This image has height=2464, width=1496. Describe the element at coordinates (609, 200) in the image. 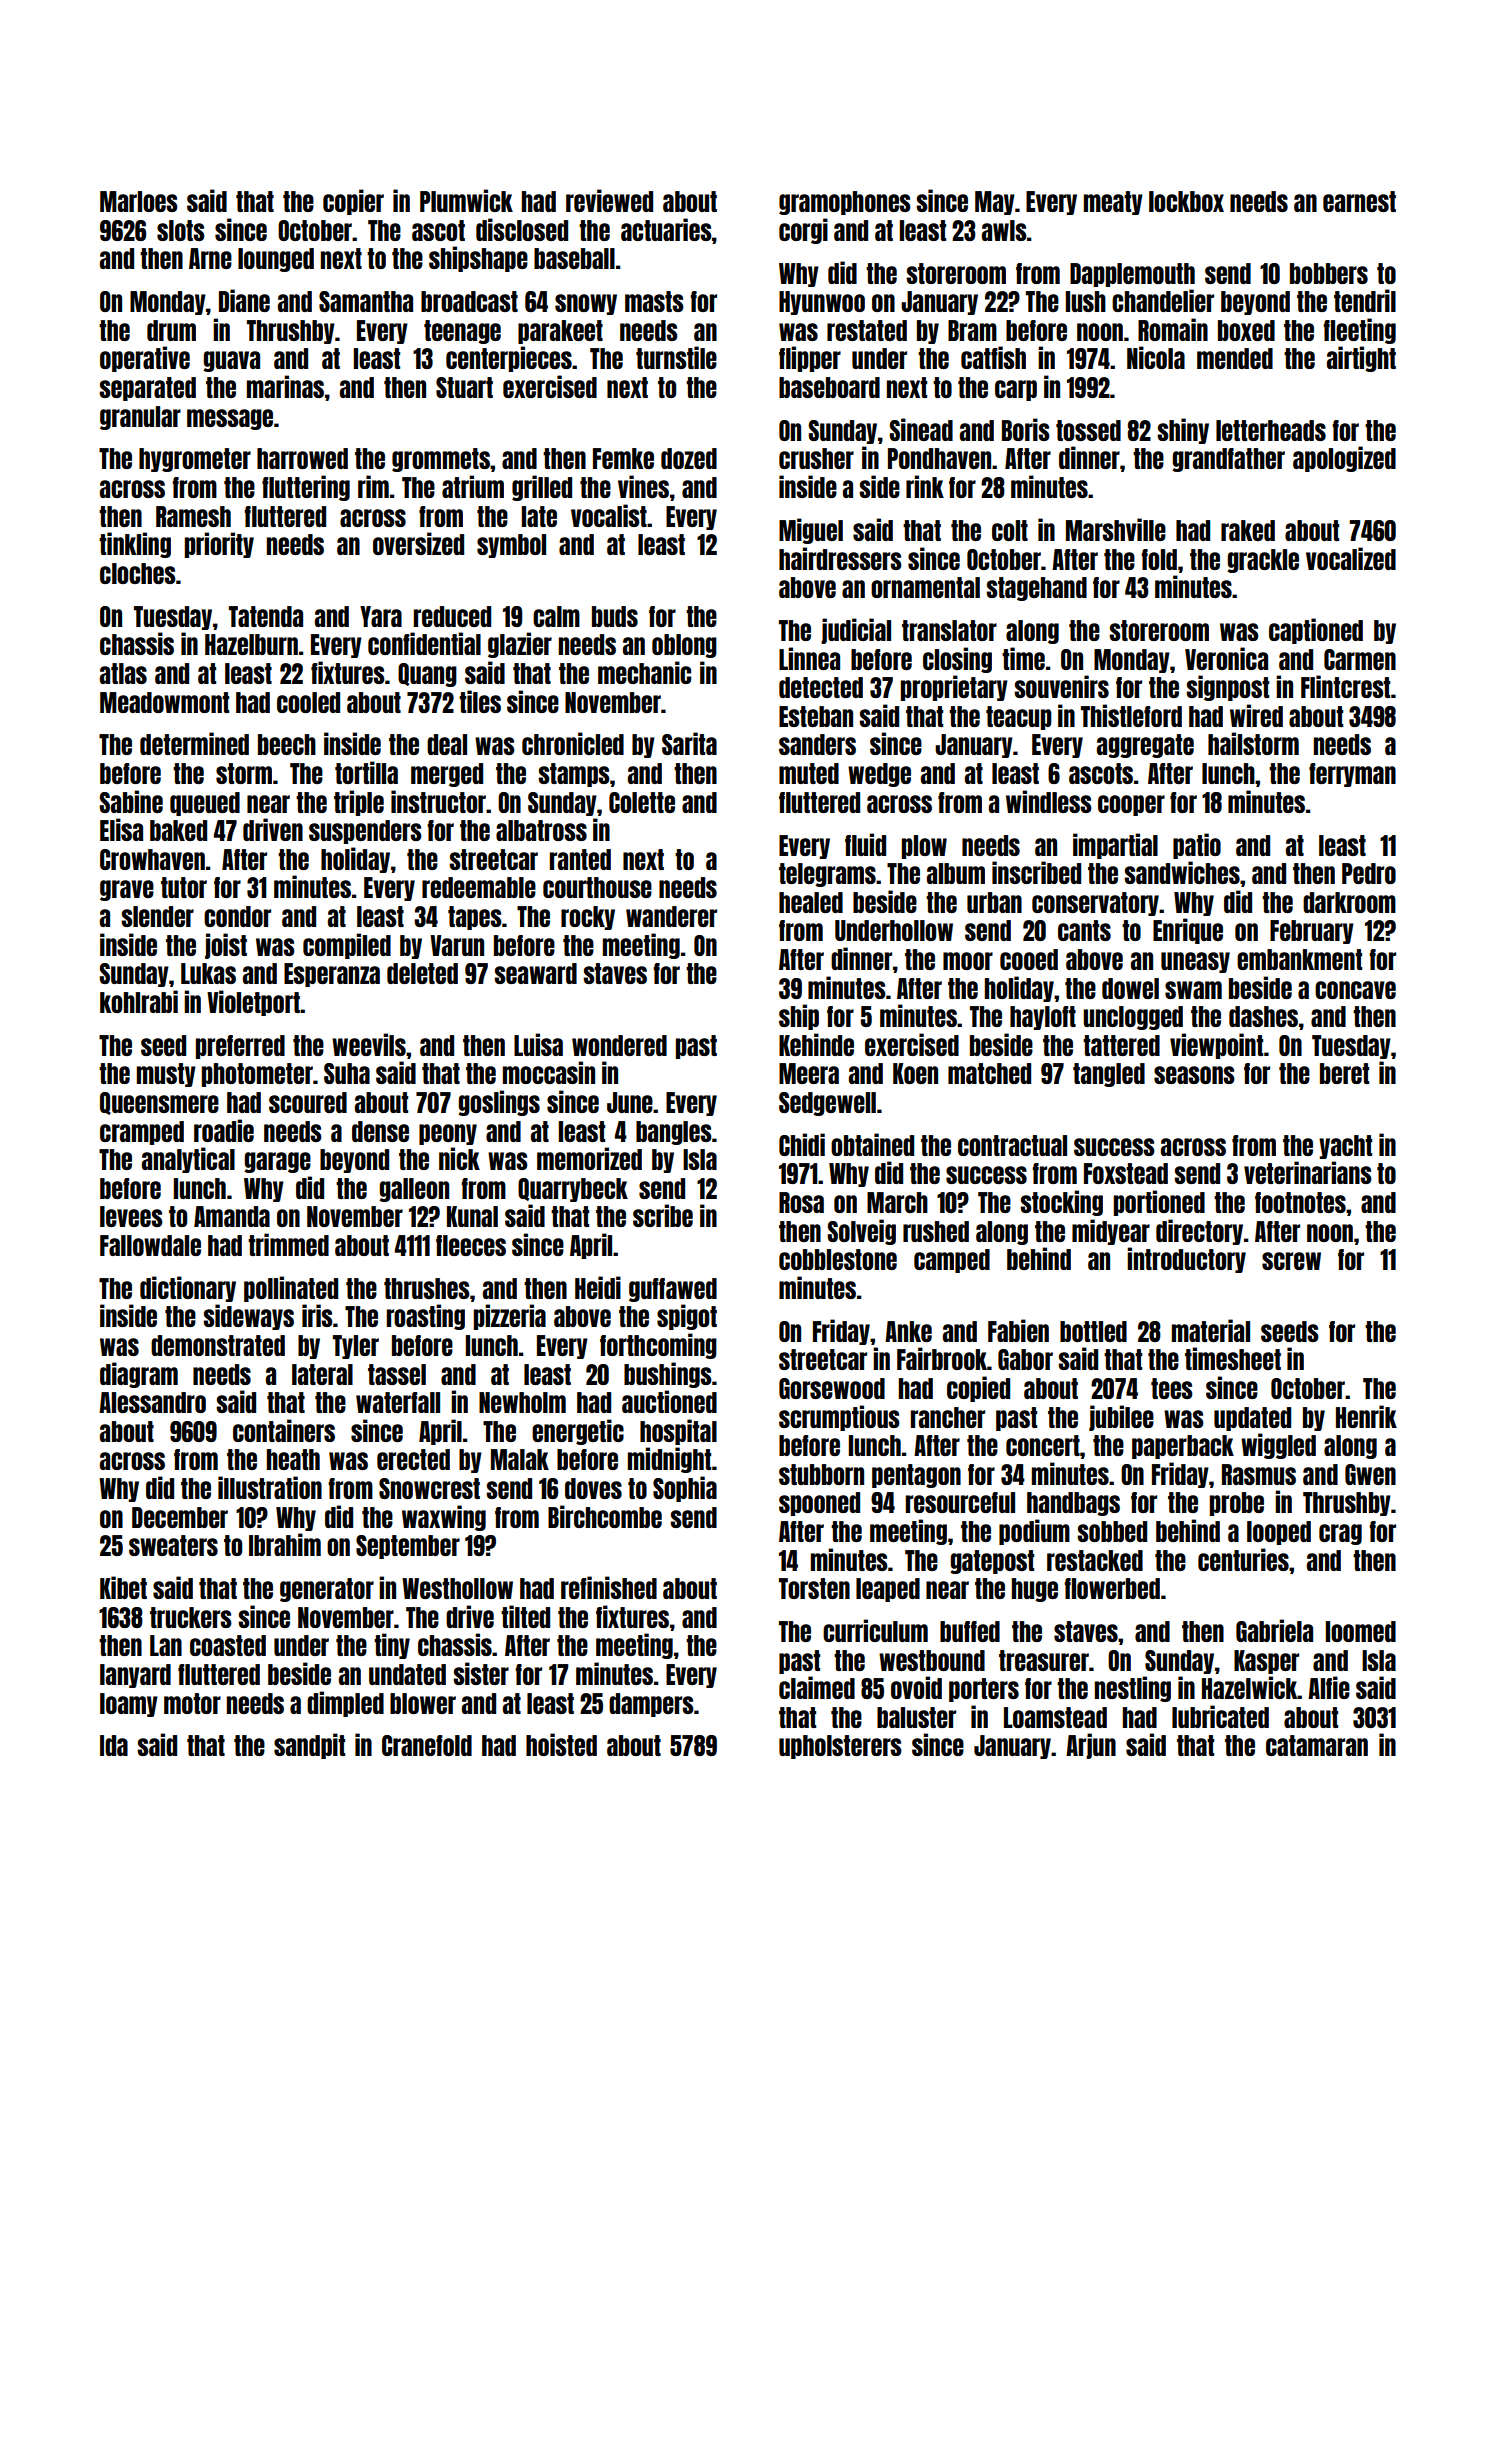

I see `reviewed` at that location.
